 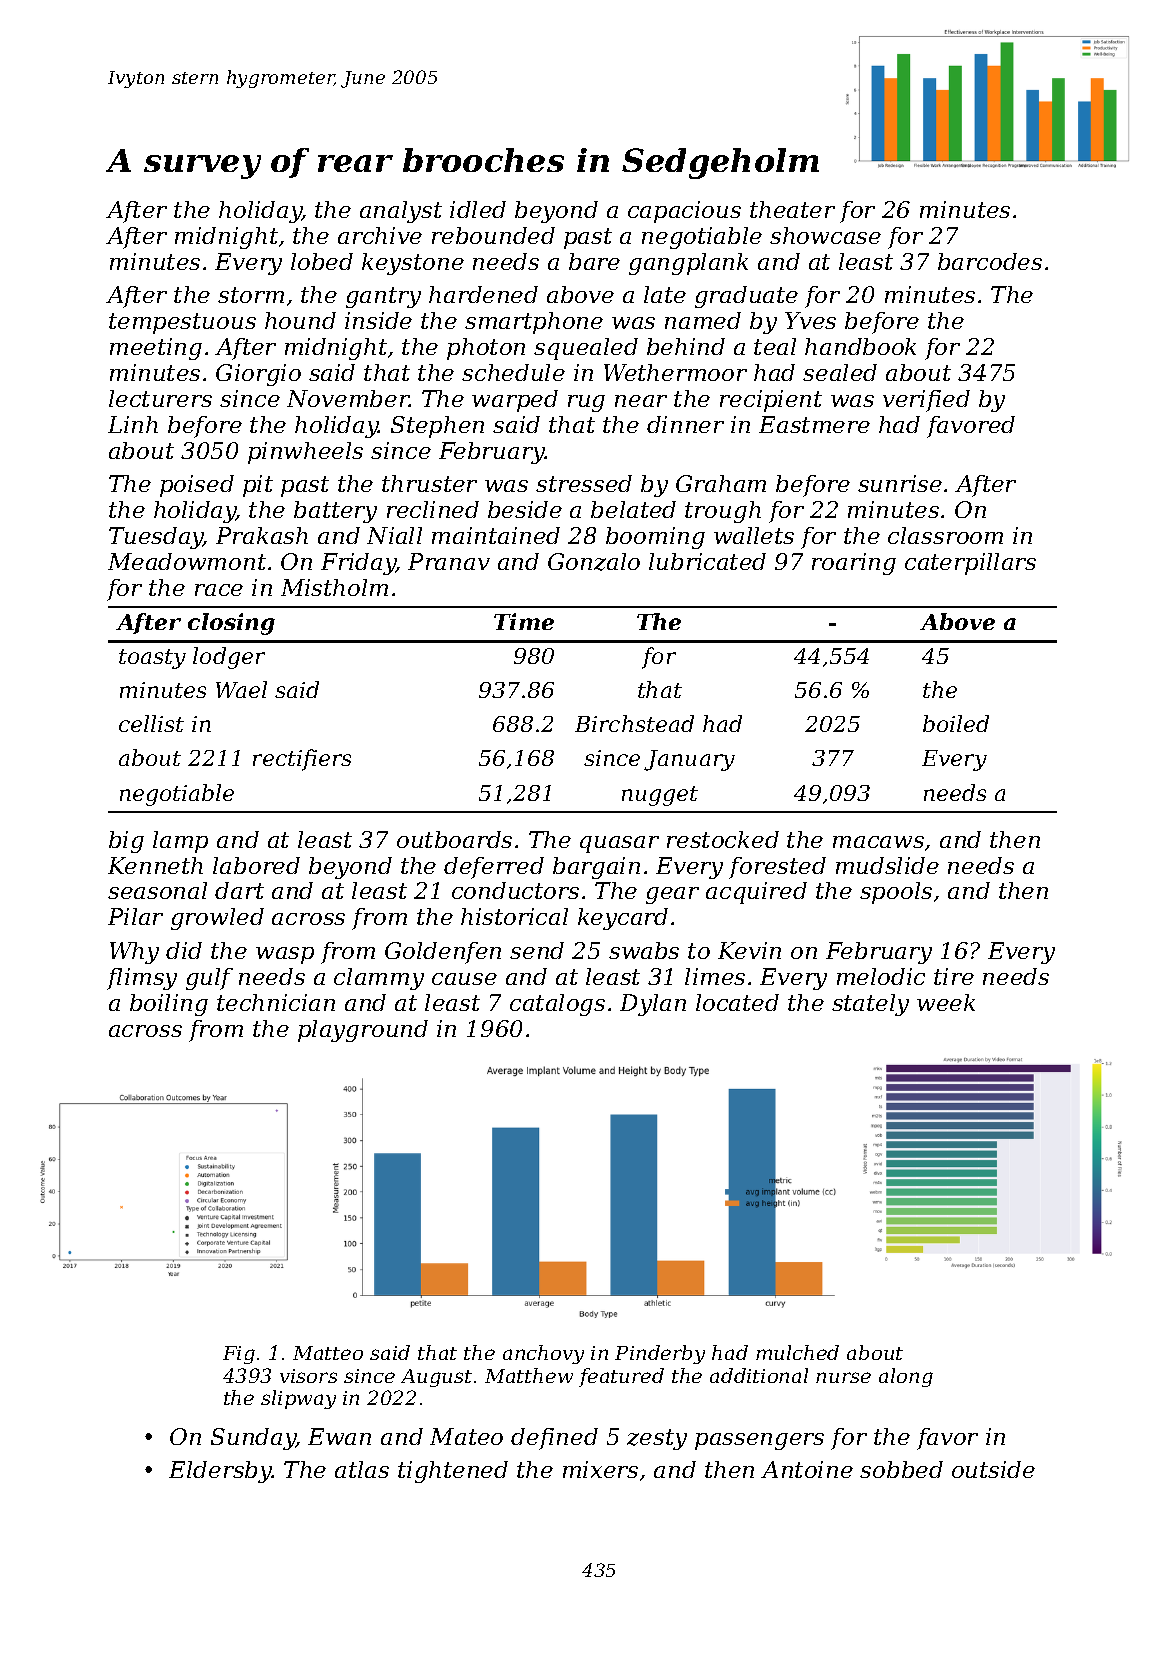 What do you see at coordinates (328, 1353) in the page?
I see `Matteo` at bounding box center [328, 1353].
